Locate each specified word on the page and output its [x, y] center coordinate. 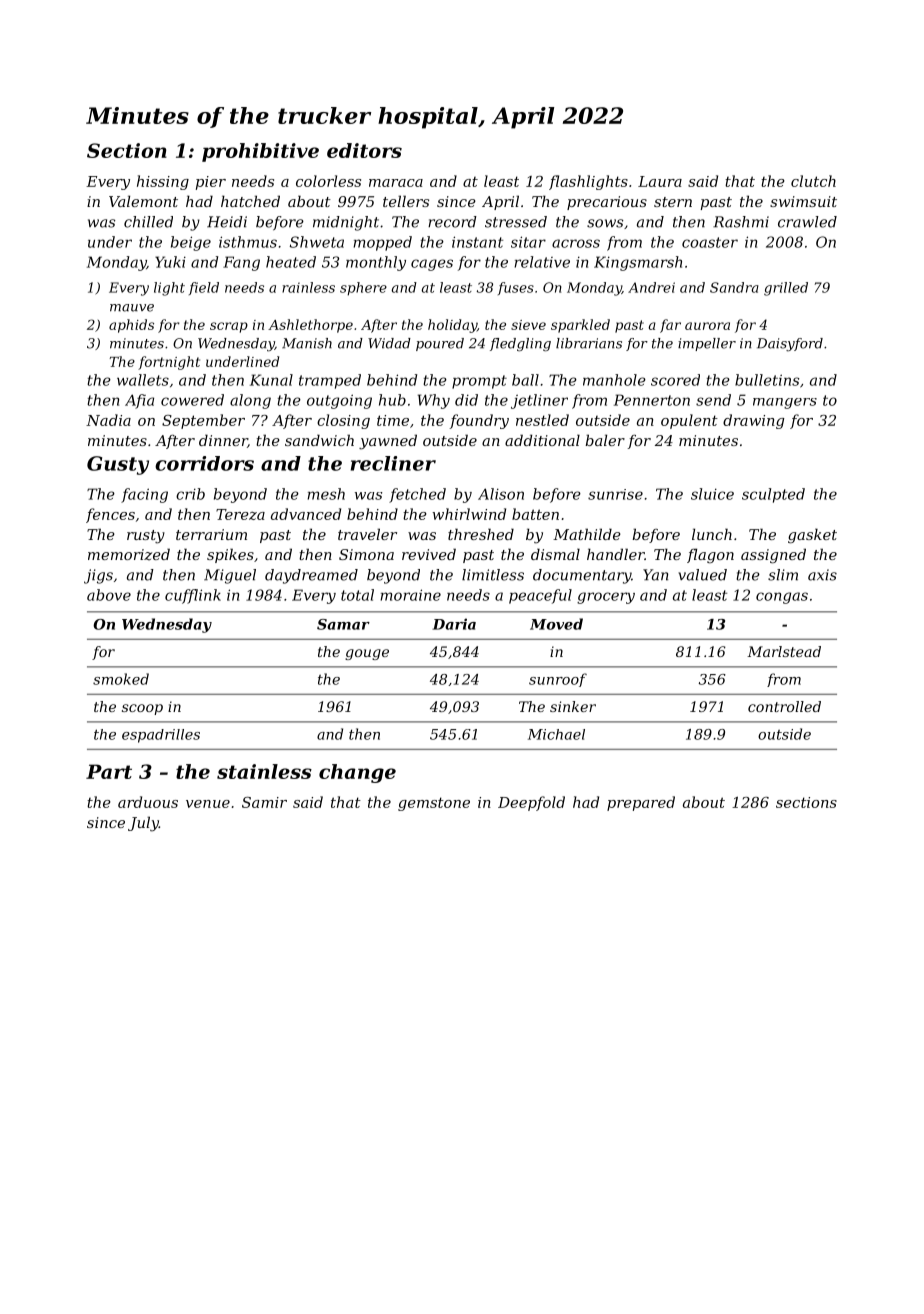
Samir [264, 802]
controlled [784, 706]
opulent [689, 421]
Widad [389, 343]
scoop [142, 709]
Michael [556, 734]
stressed [516, 222]
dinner [223, 441]
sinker [573, 706]
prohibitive [260, 152]
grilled [786, 289]
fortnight [169, 363]
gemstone [434, 804]
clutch [813, 181]
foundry [479, 421]
